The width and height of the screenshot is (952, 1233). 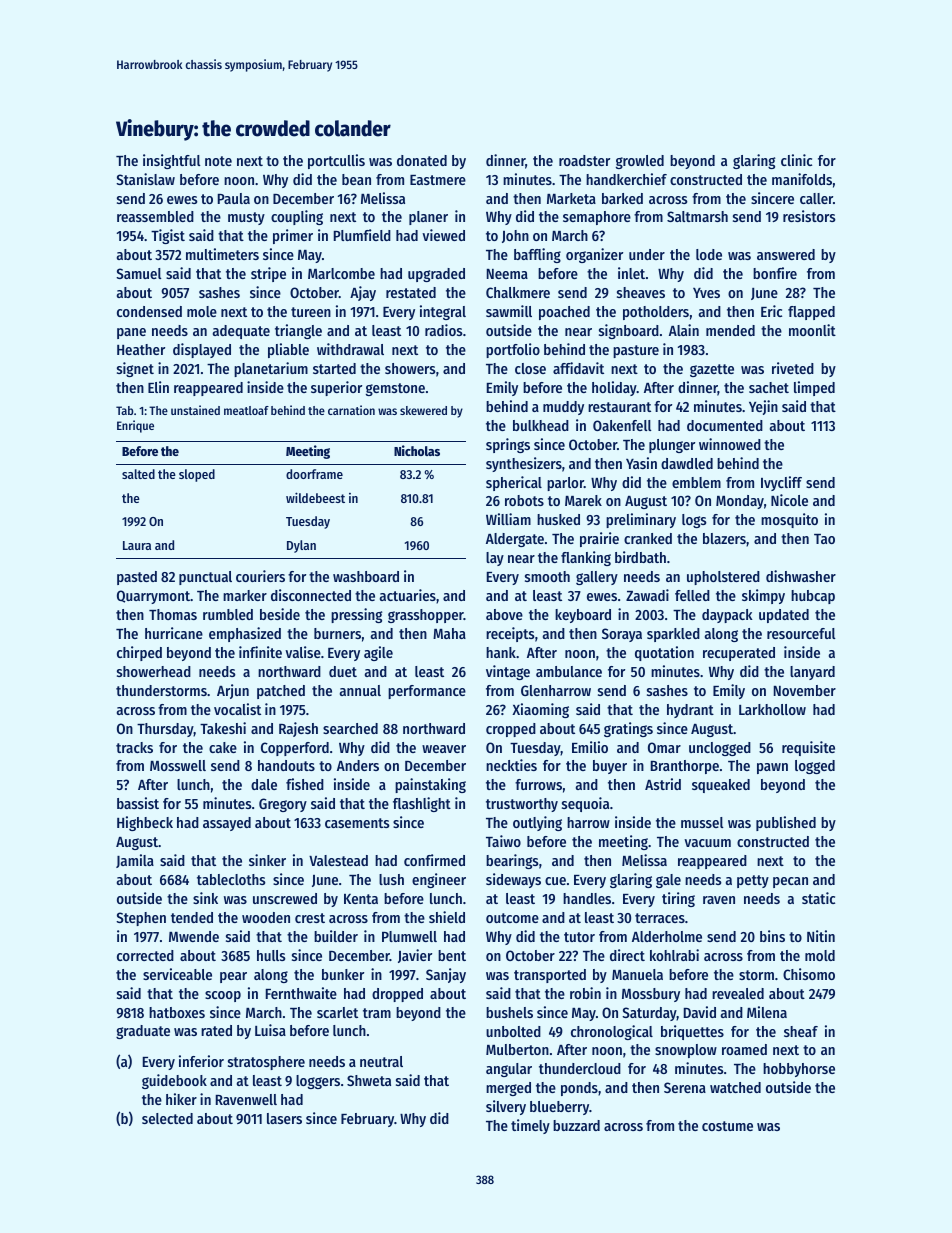 I want to click on clinic, so click(x=796, y=160).
